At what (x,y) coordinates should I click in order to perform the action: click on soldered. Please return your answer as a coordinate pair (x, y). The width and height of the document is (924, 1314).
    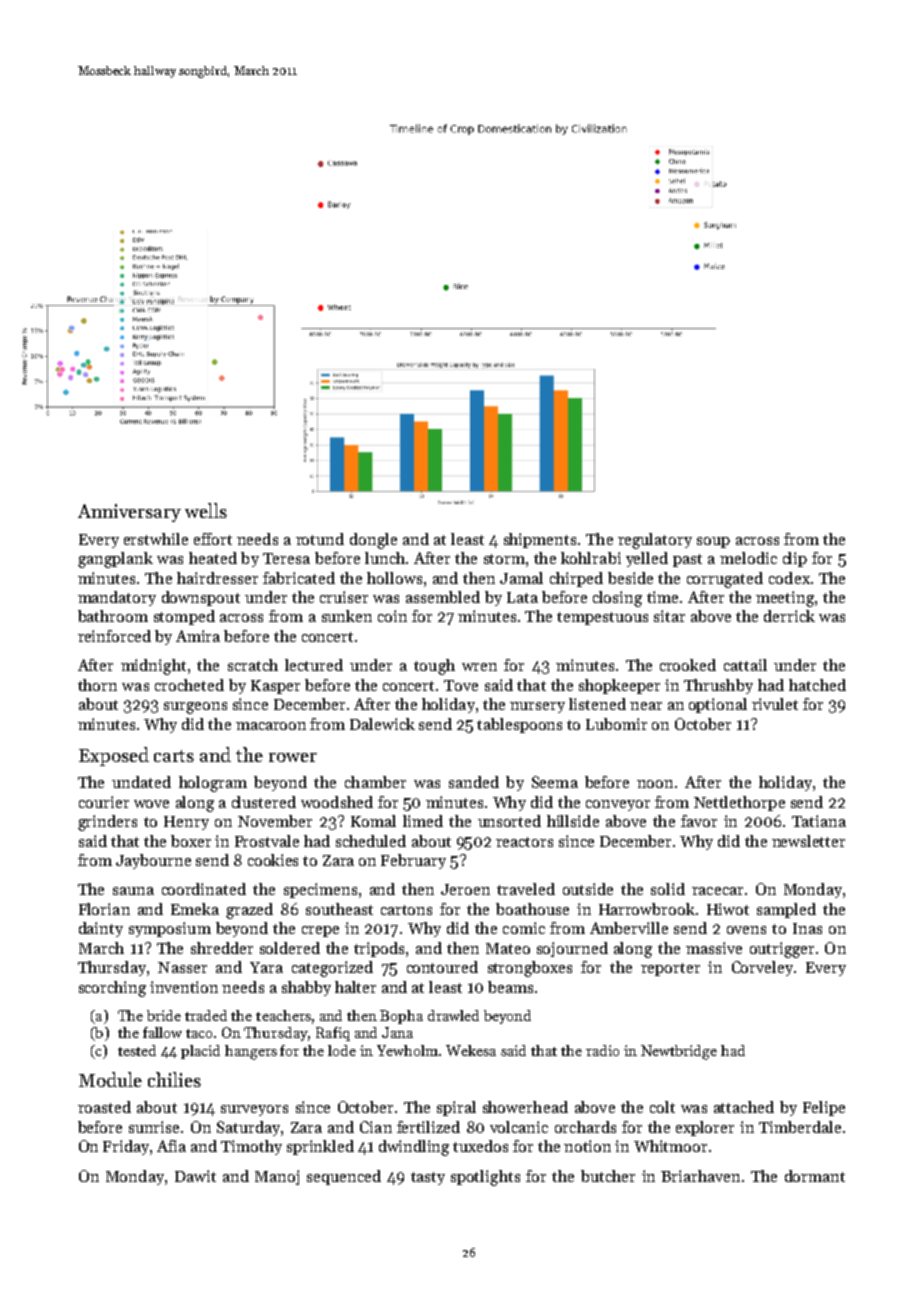
    Looking at the image, I should click on (290, 948).
